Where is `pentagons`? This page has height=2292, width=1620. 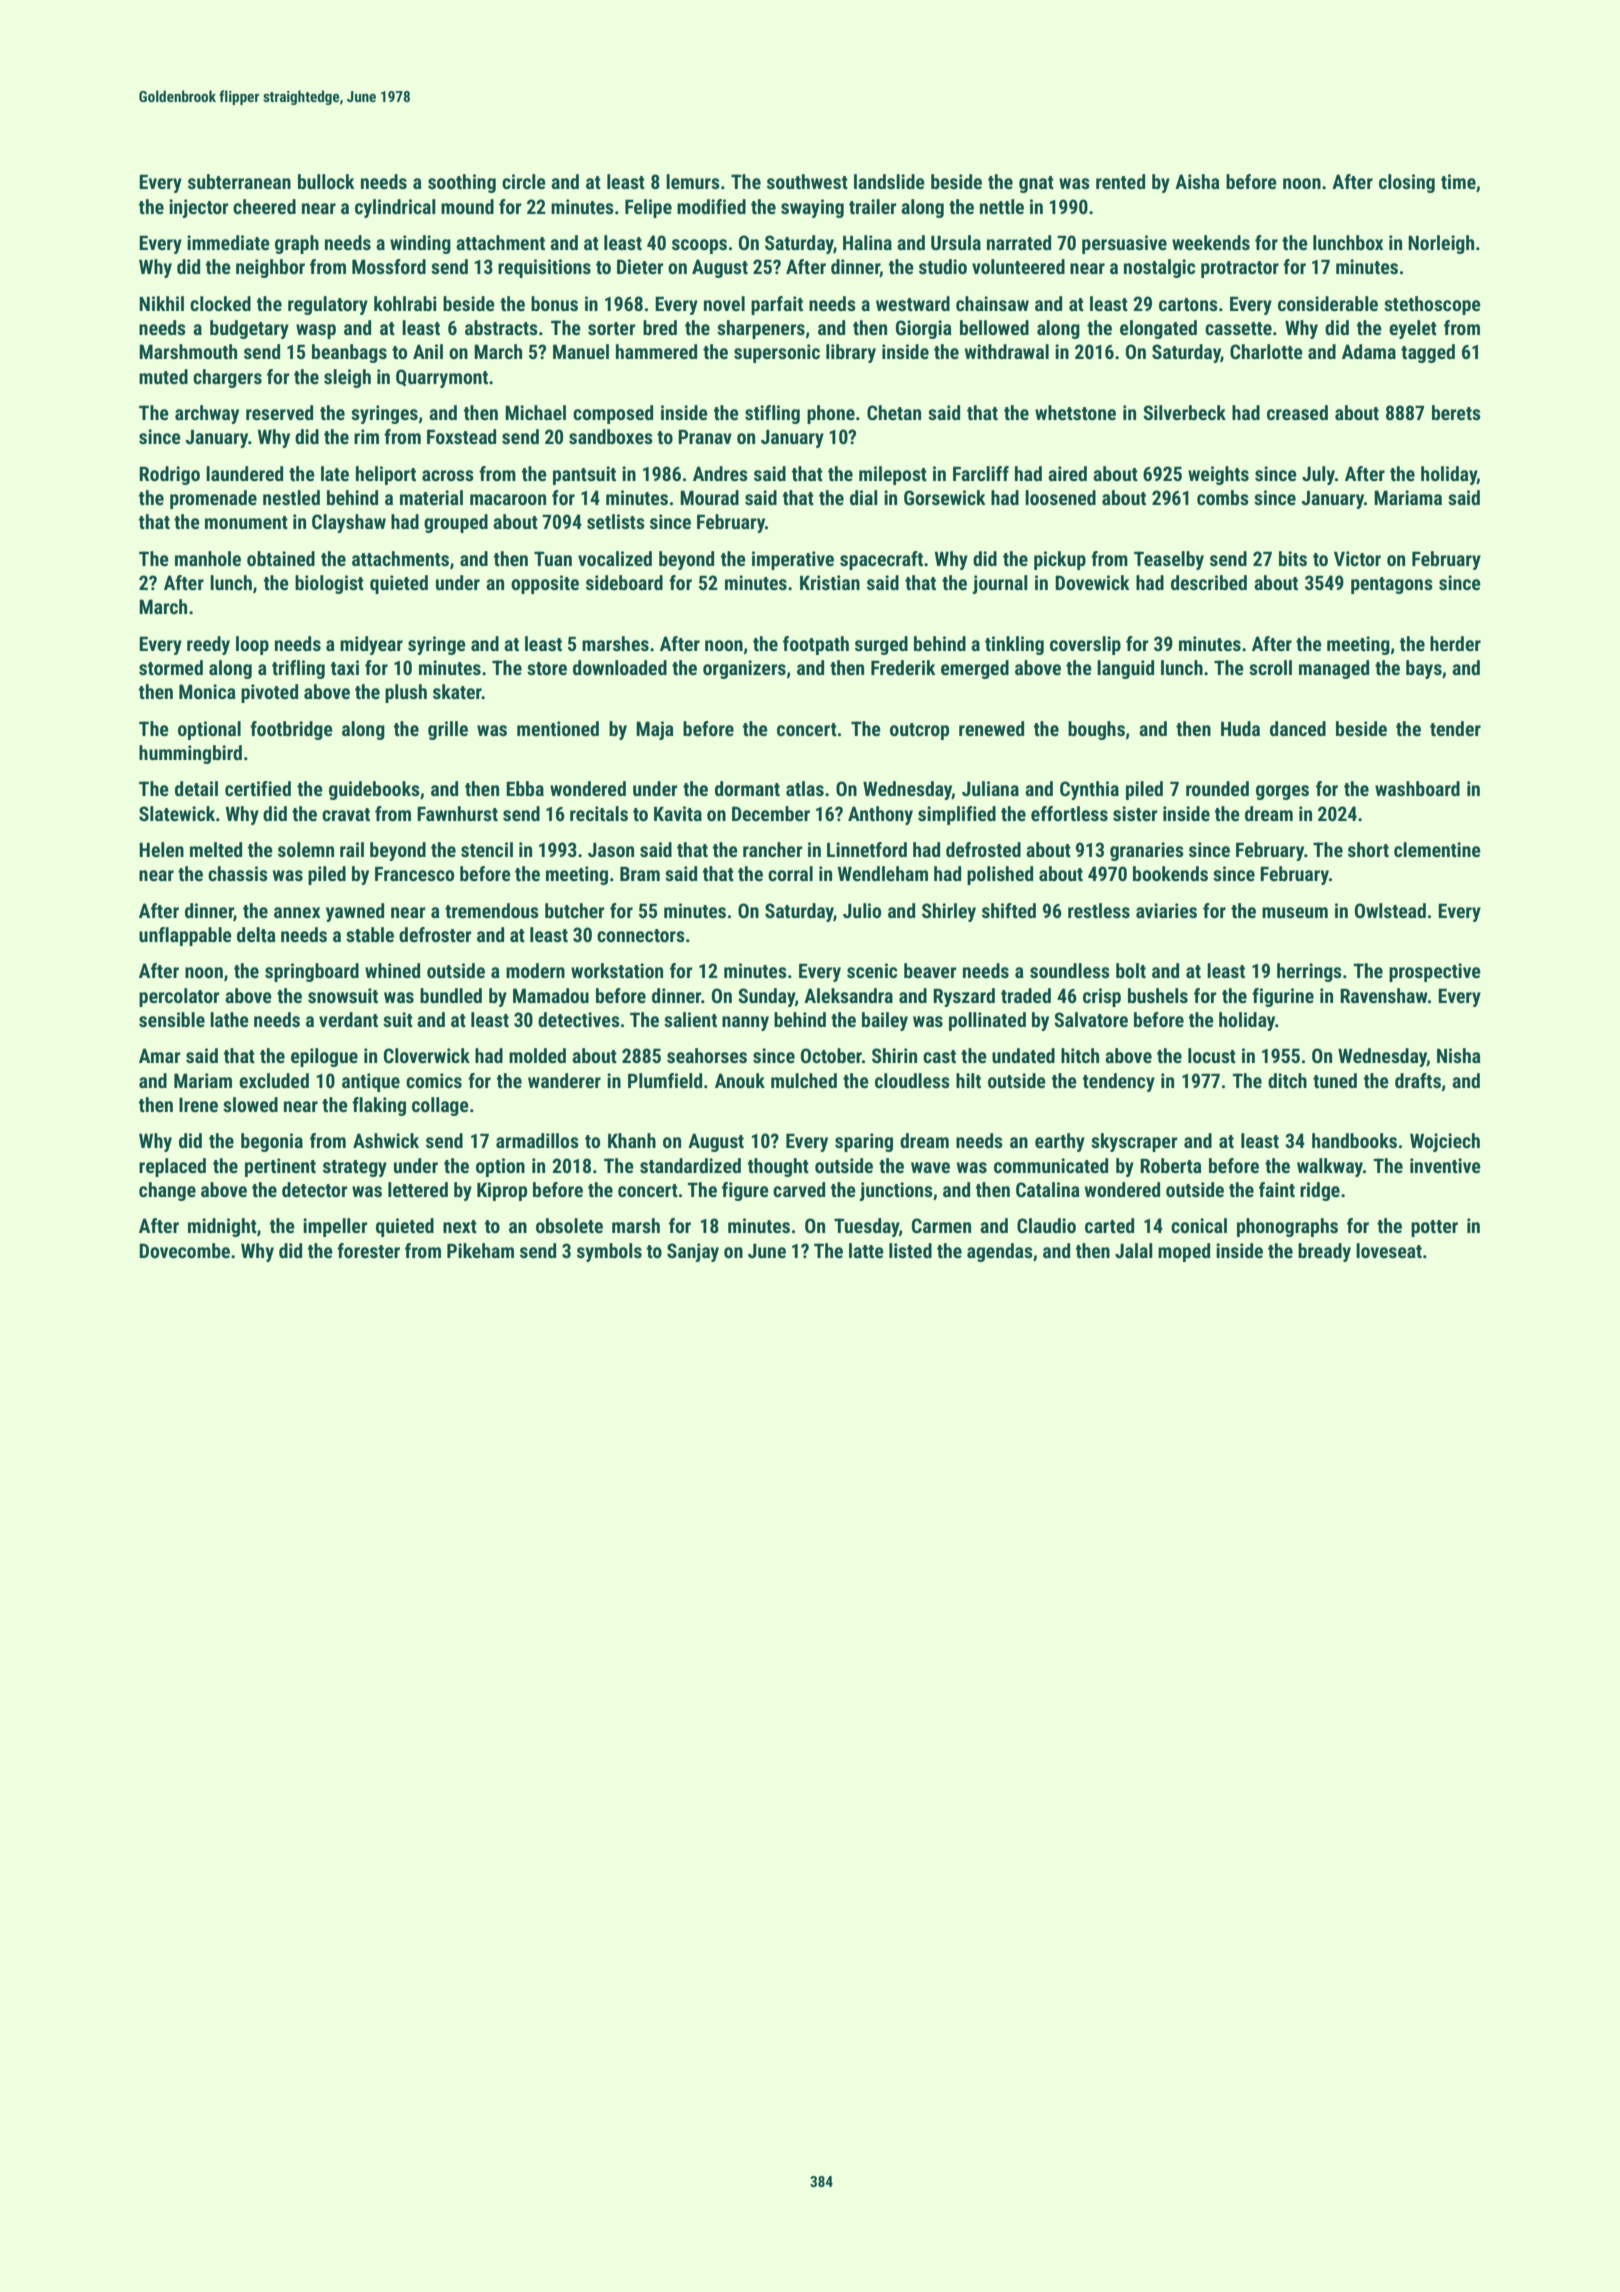
pentagons is located at coordinates (1392, 585).
